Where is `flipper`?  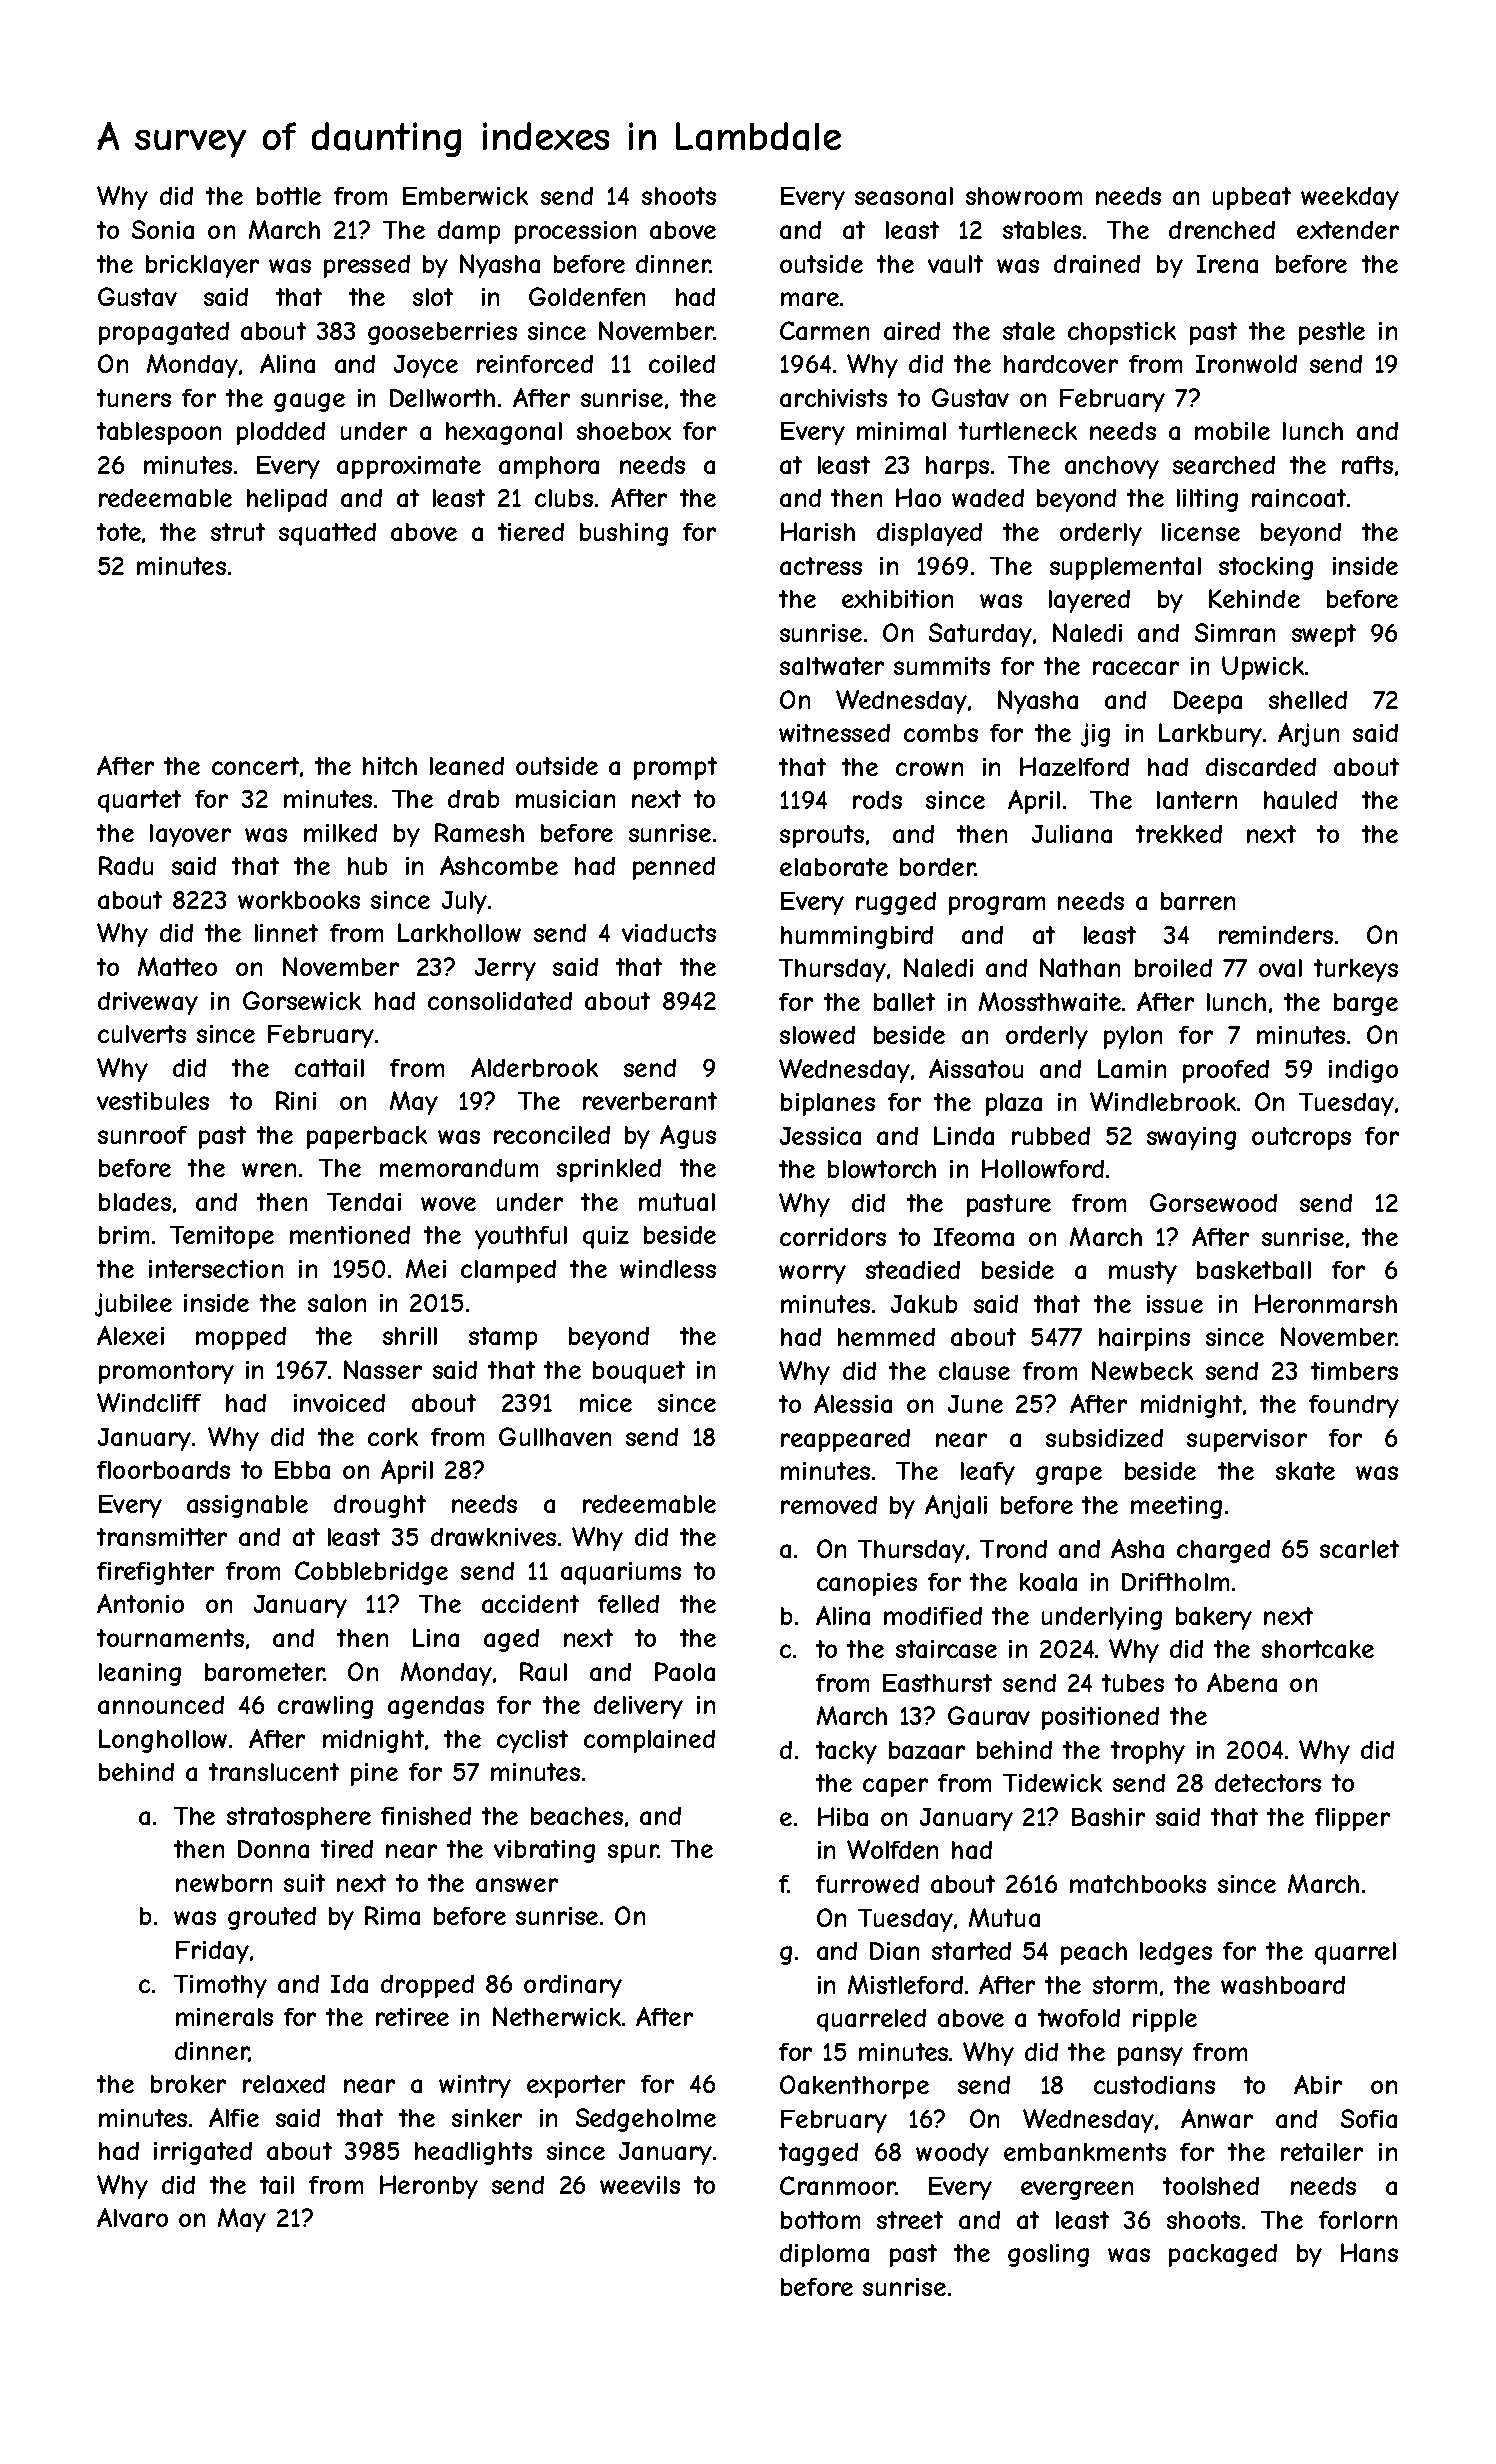 flipper is located at coordinates (1352, 1819).
